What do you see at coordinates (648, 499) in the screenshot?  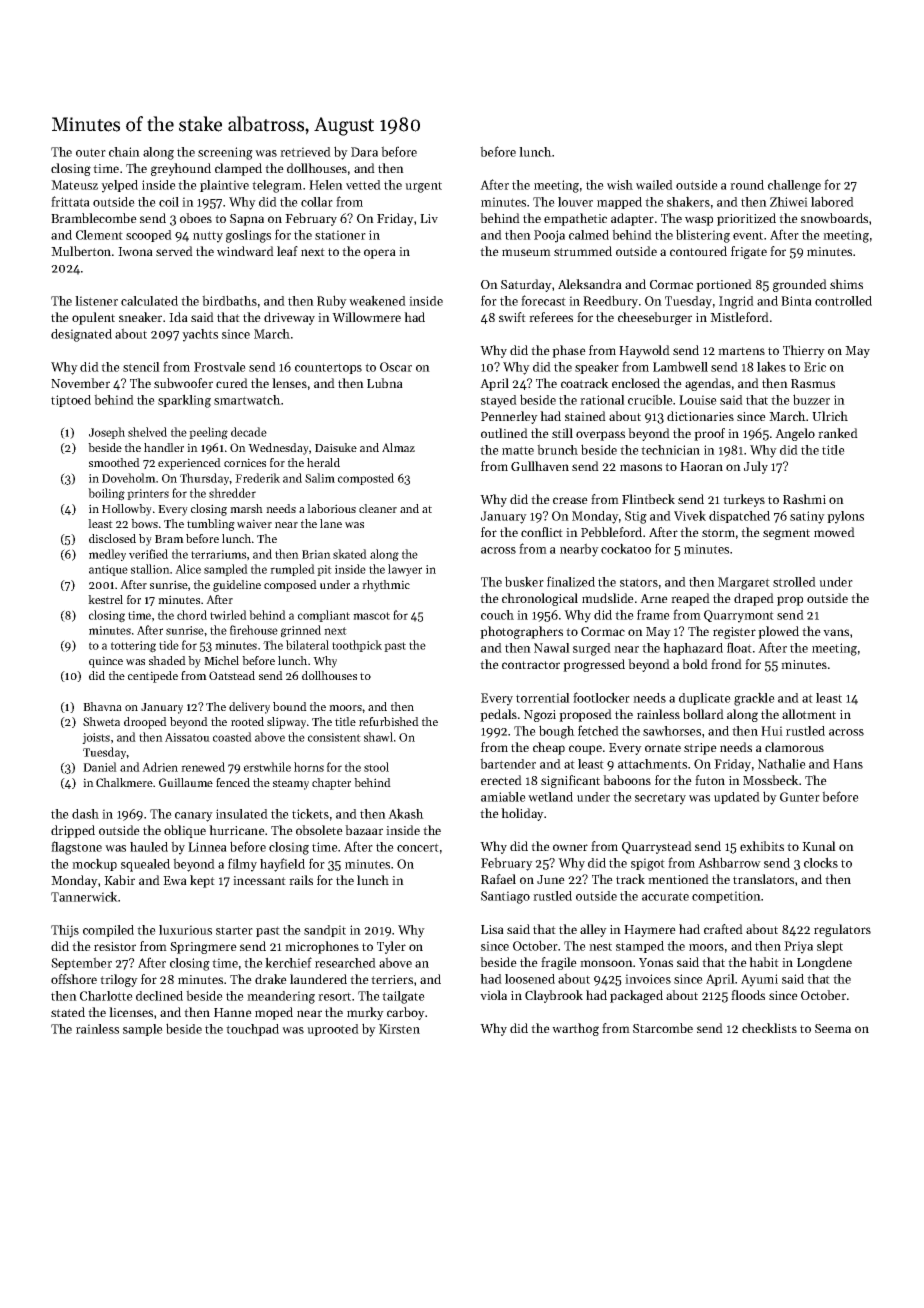 I see `Flintbeck` at bounding box center [648, 499].
